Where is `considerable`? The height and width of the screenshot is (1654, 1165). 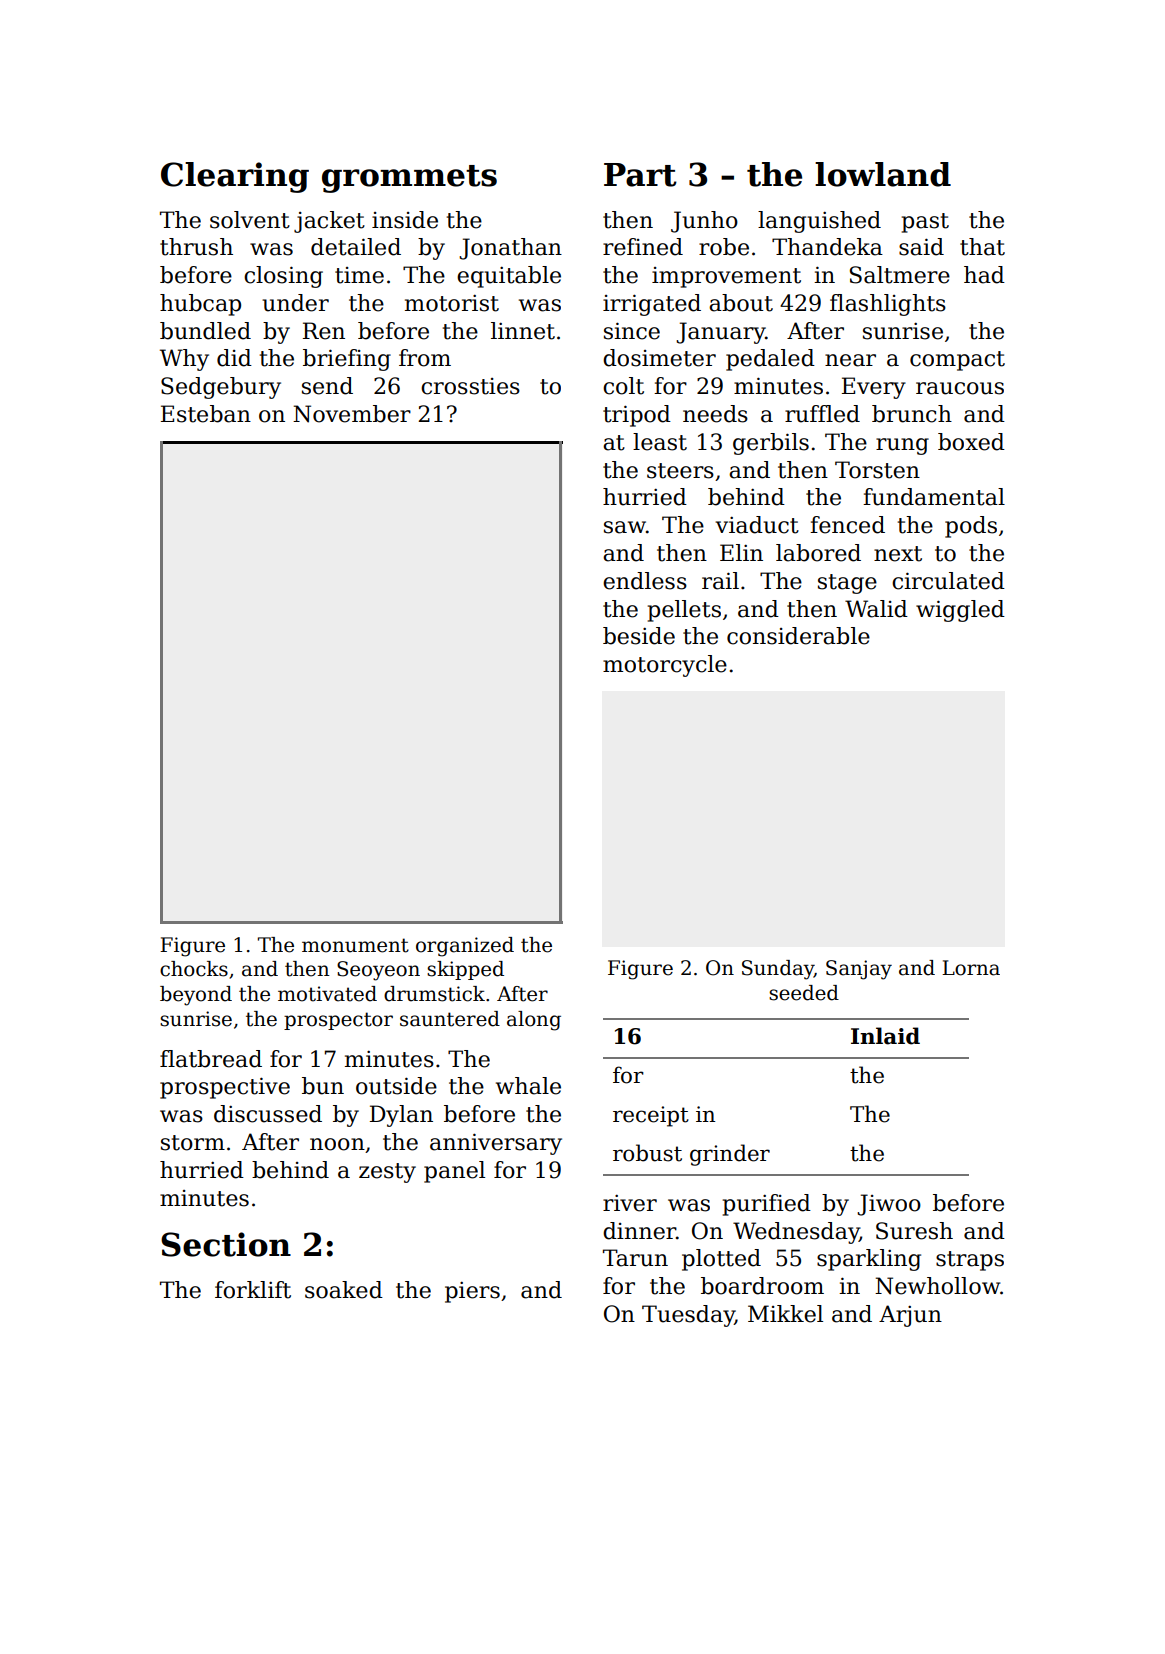 considerable is located at coordinates (798, 636).
